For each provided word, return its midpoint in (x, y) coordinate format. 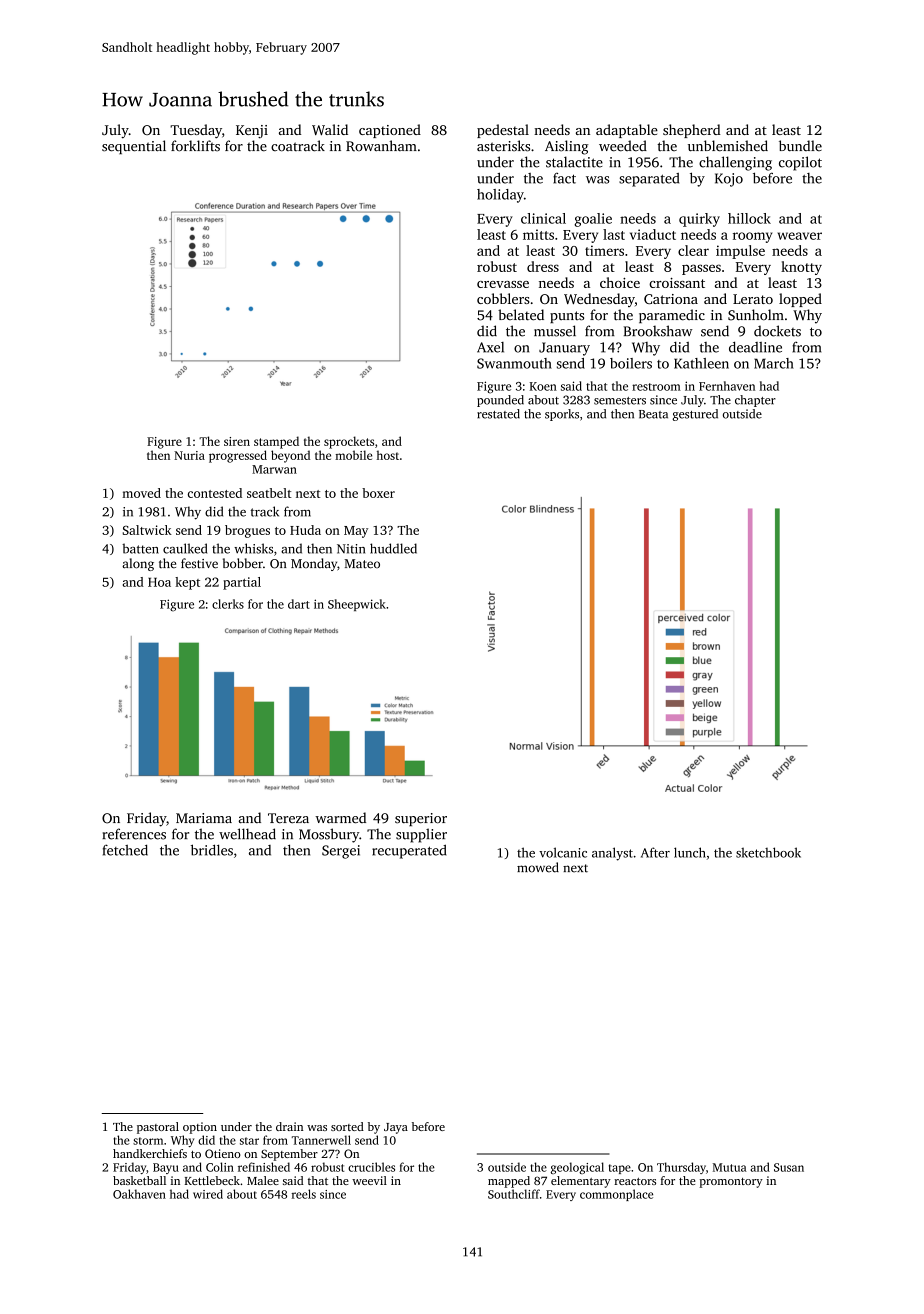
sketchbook (768, 852)
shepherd (692, 131)
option (200, 1128)
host (388, 455)
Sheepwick (357, 605)
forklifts (195, 146)
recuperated (409, 851)
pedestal (503, 131)
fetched (125, 850)
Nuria (189, 455)
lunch (690, 852)
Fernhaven (727, 386)
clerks (228, 604)
